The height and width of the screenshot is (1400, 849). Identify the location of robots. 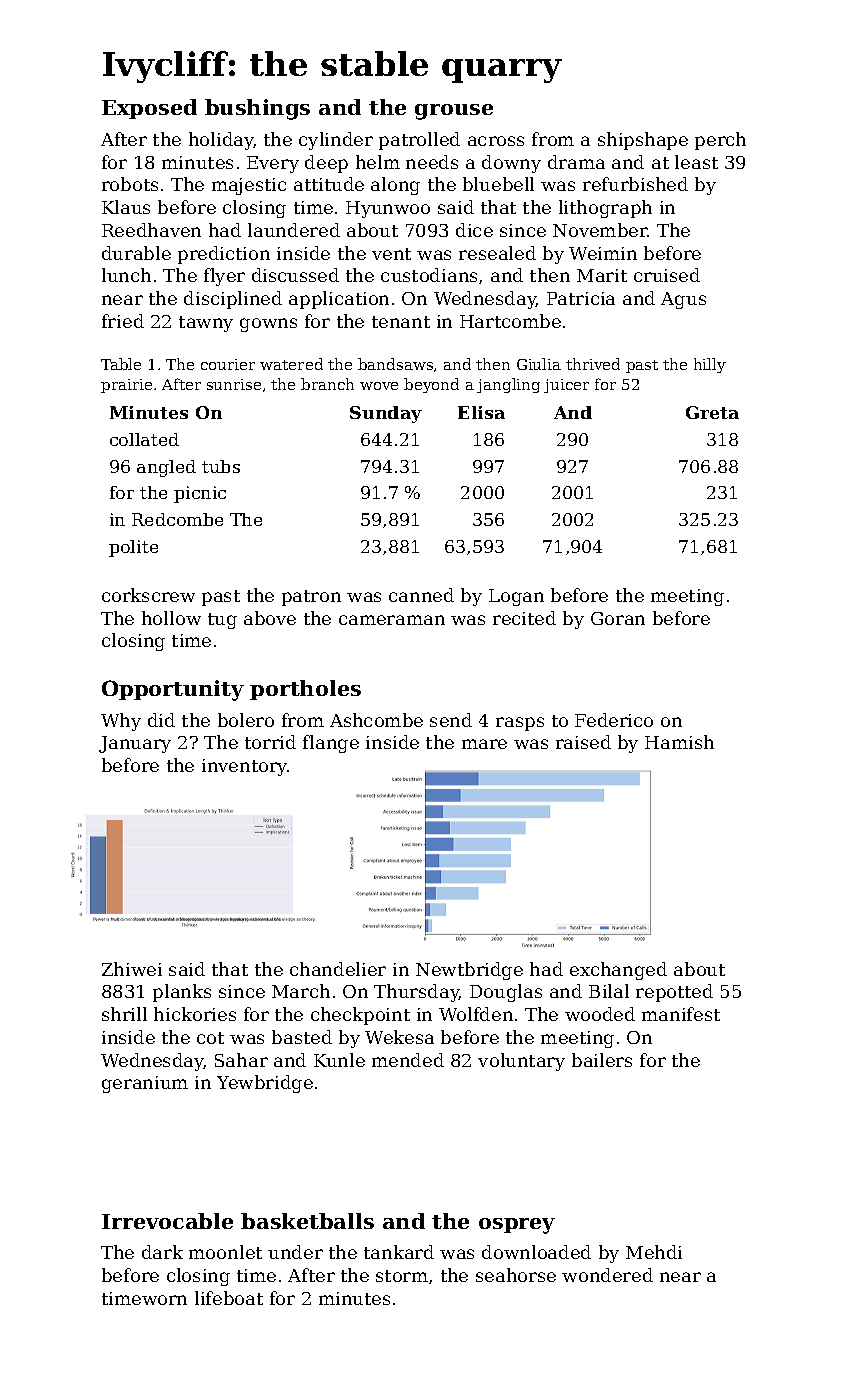
(130, 184).
